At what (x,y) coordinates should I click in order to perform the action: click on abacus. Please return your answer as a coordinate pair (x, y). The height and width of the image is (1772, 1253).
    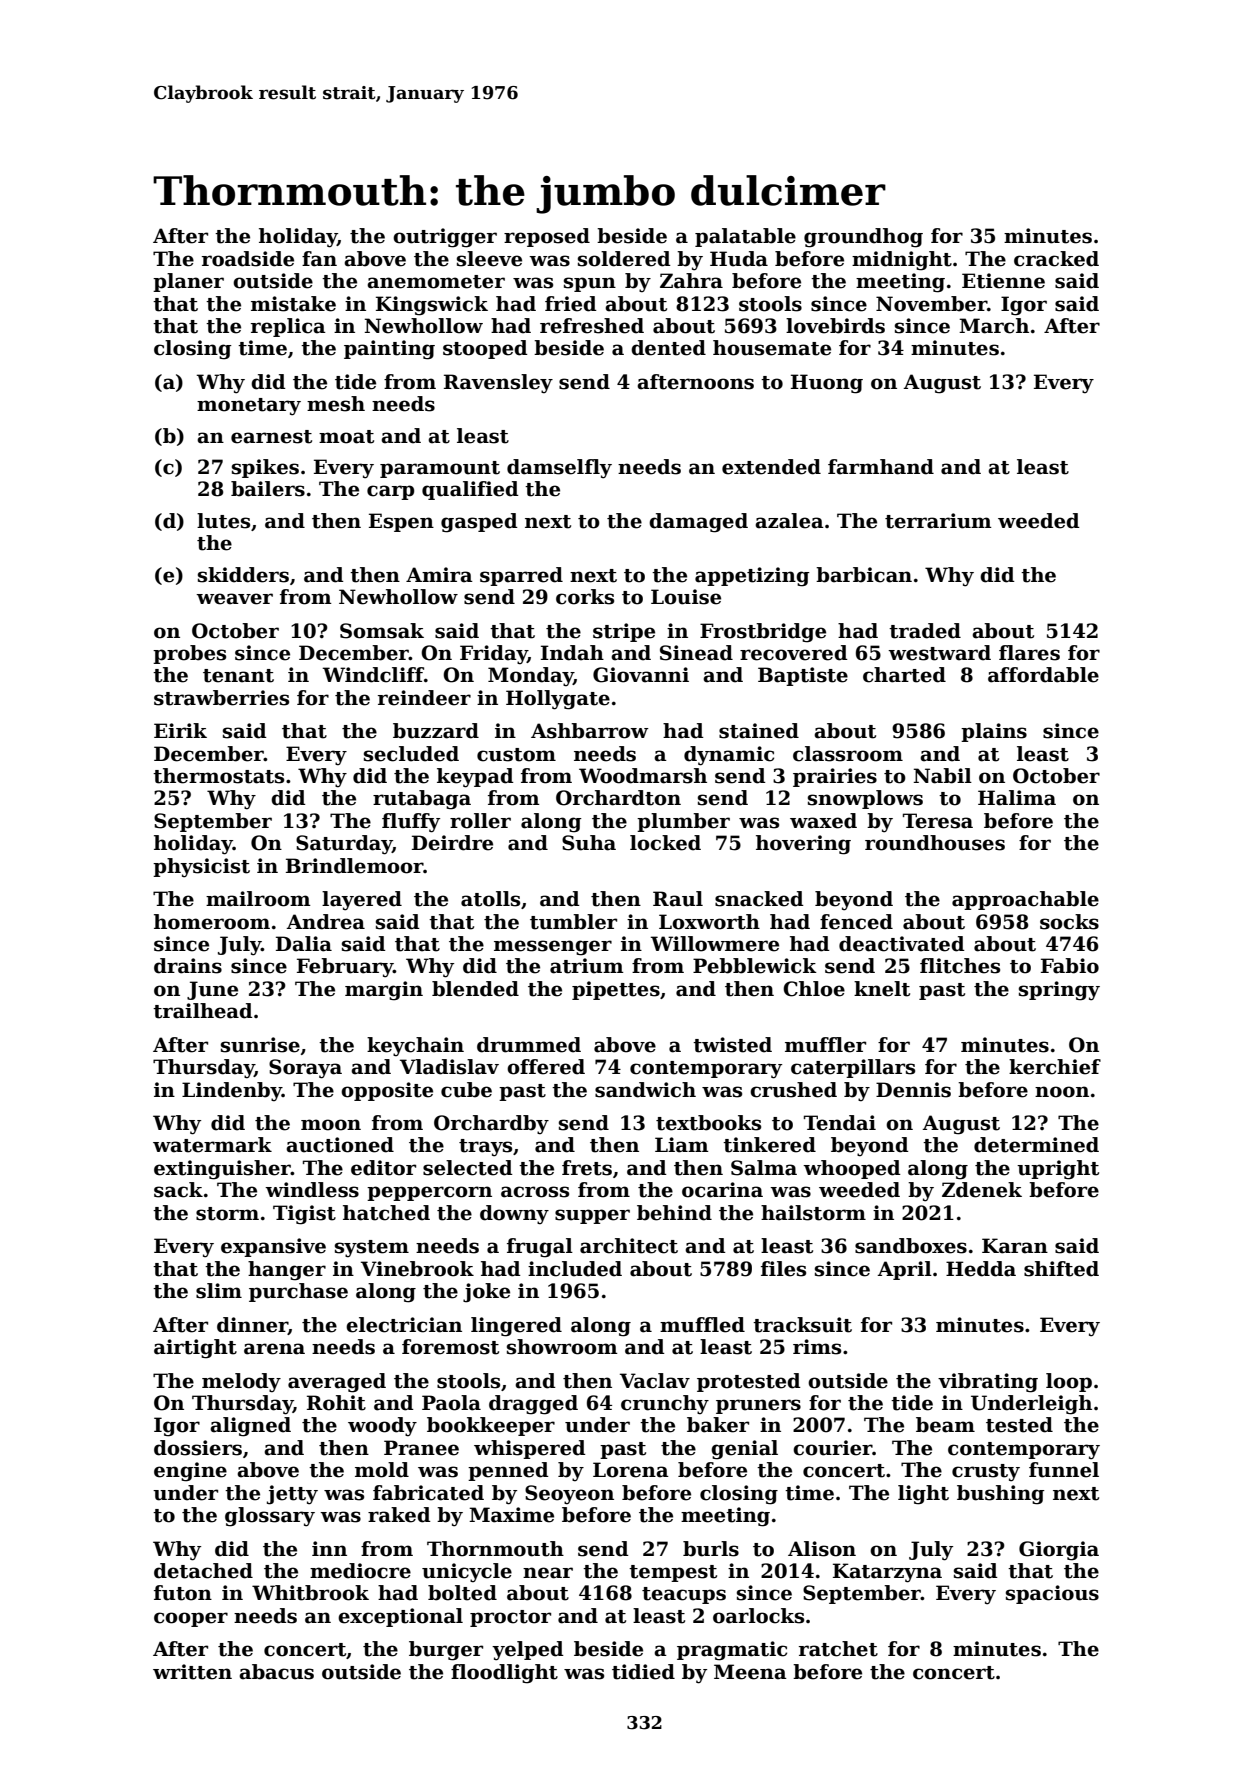
    Looking at the image, I should click on (276, 1672).
